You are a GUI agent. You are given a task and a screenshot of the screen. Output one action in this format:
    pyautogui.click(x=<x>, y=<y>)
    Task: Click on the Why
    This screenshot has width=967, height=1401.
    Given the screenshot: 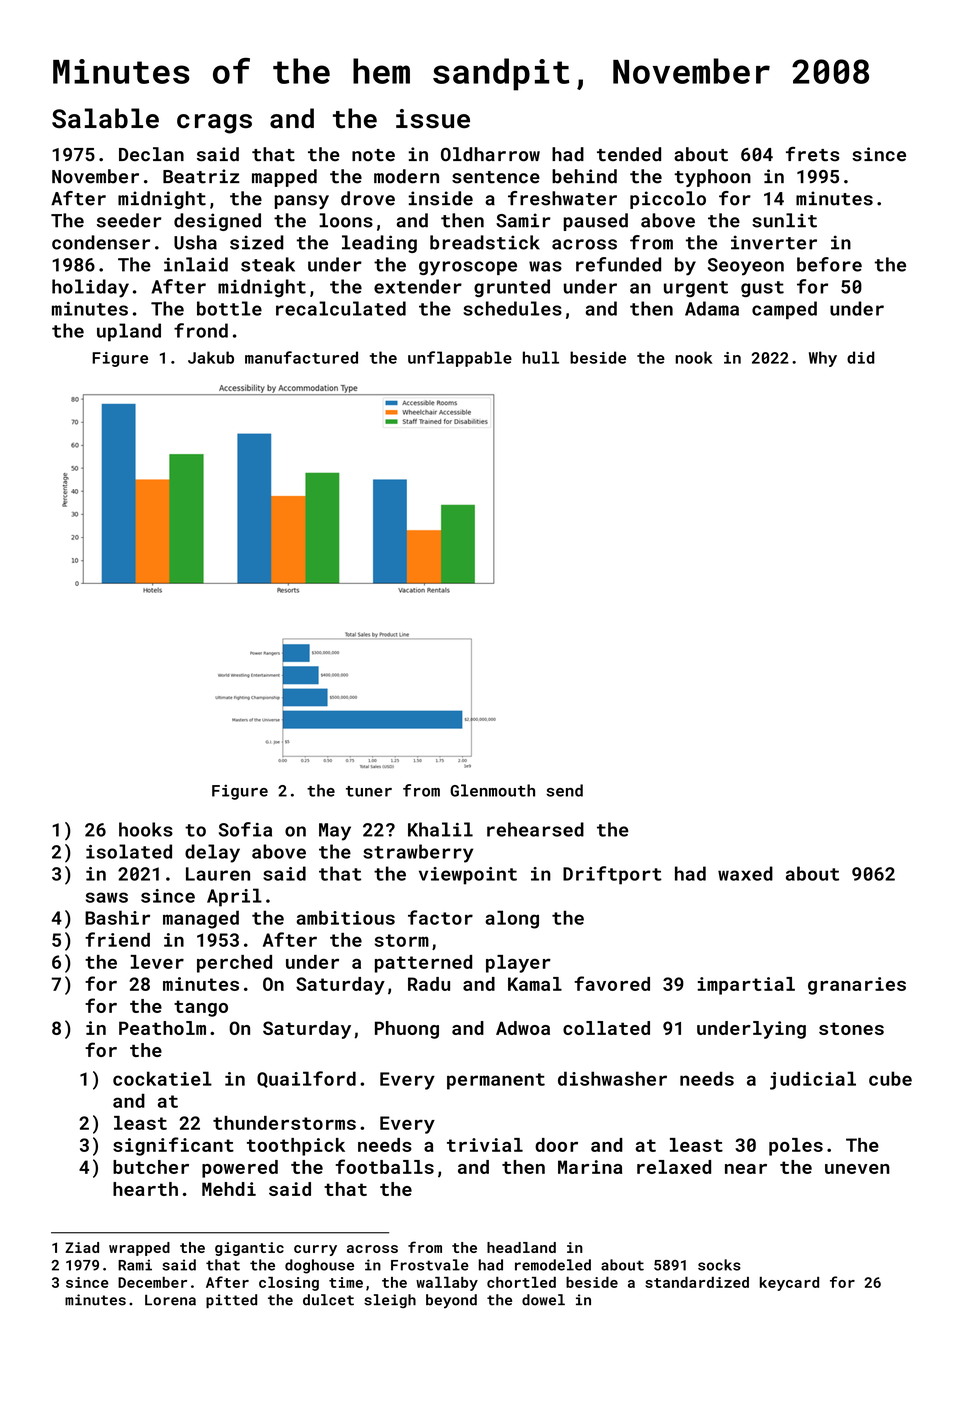 What is the action you would take?
    pyautogui.click(x=823, y=359)
